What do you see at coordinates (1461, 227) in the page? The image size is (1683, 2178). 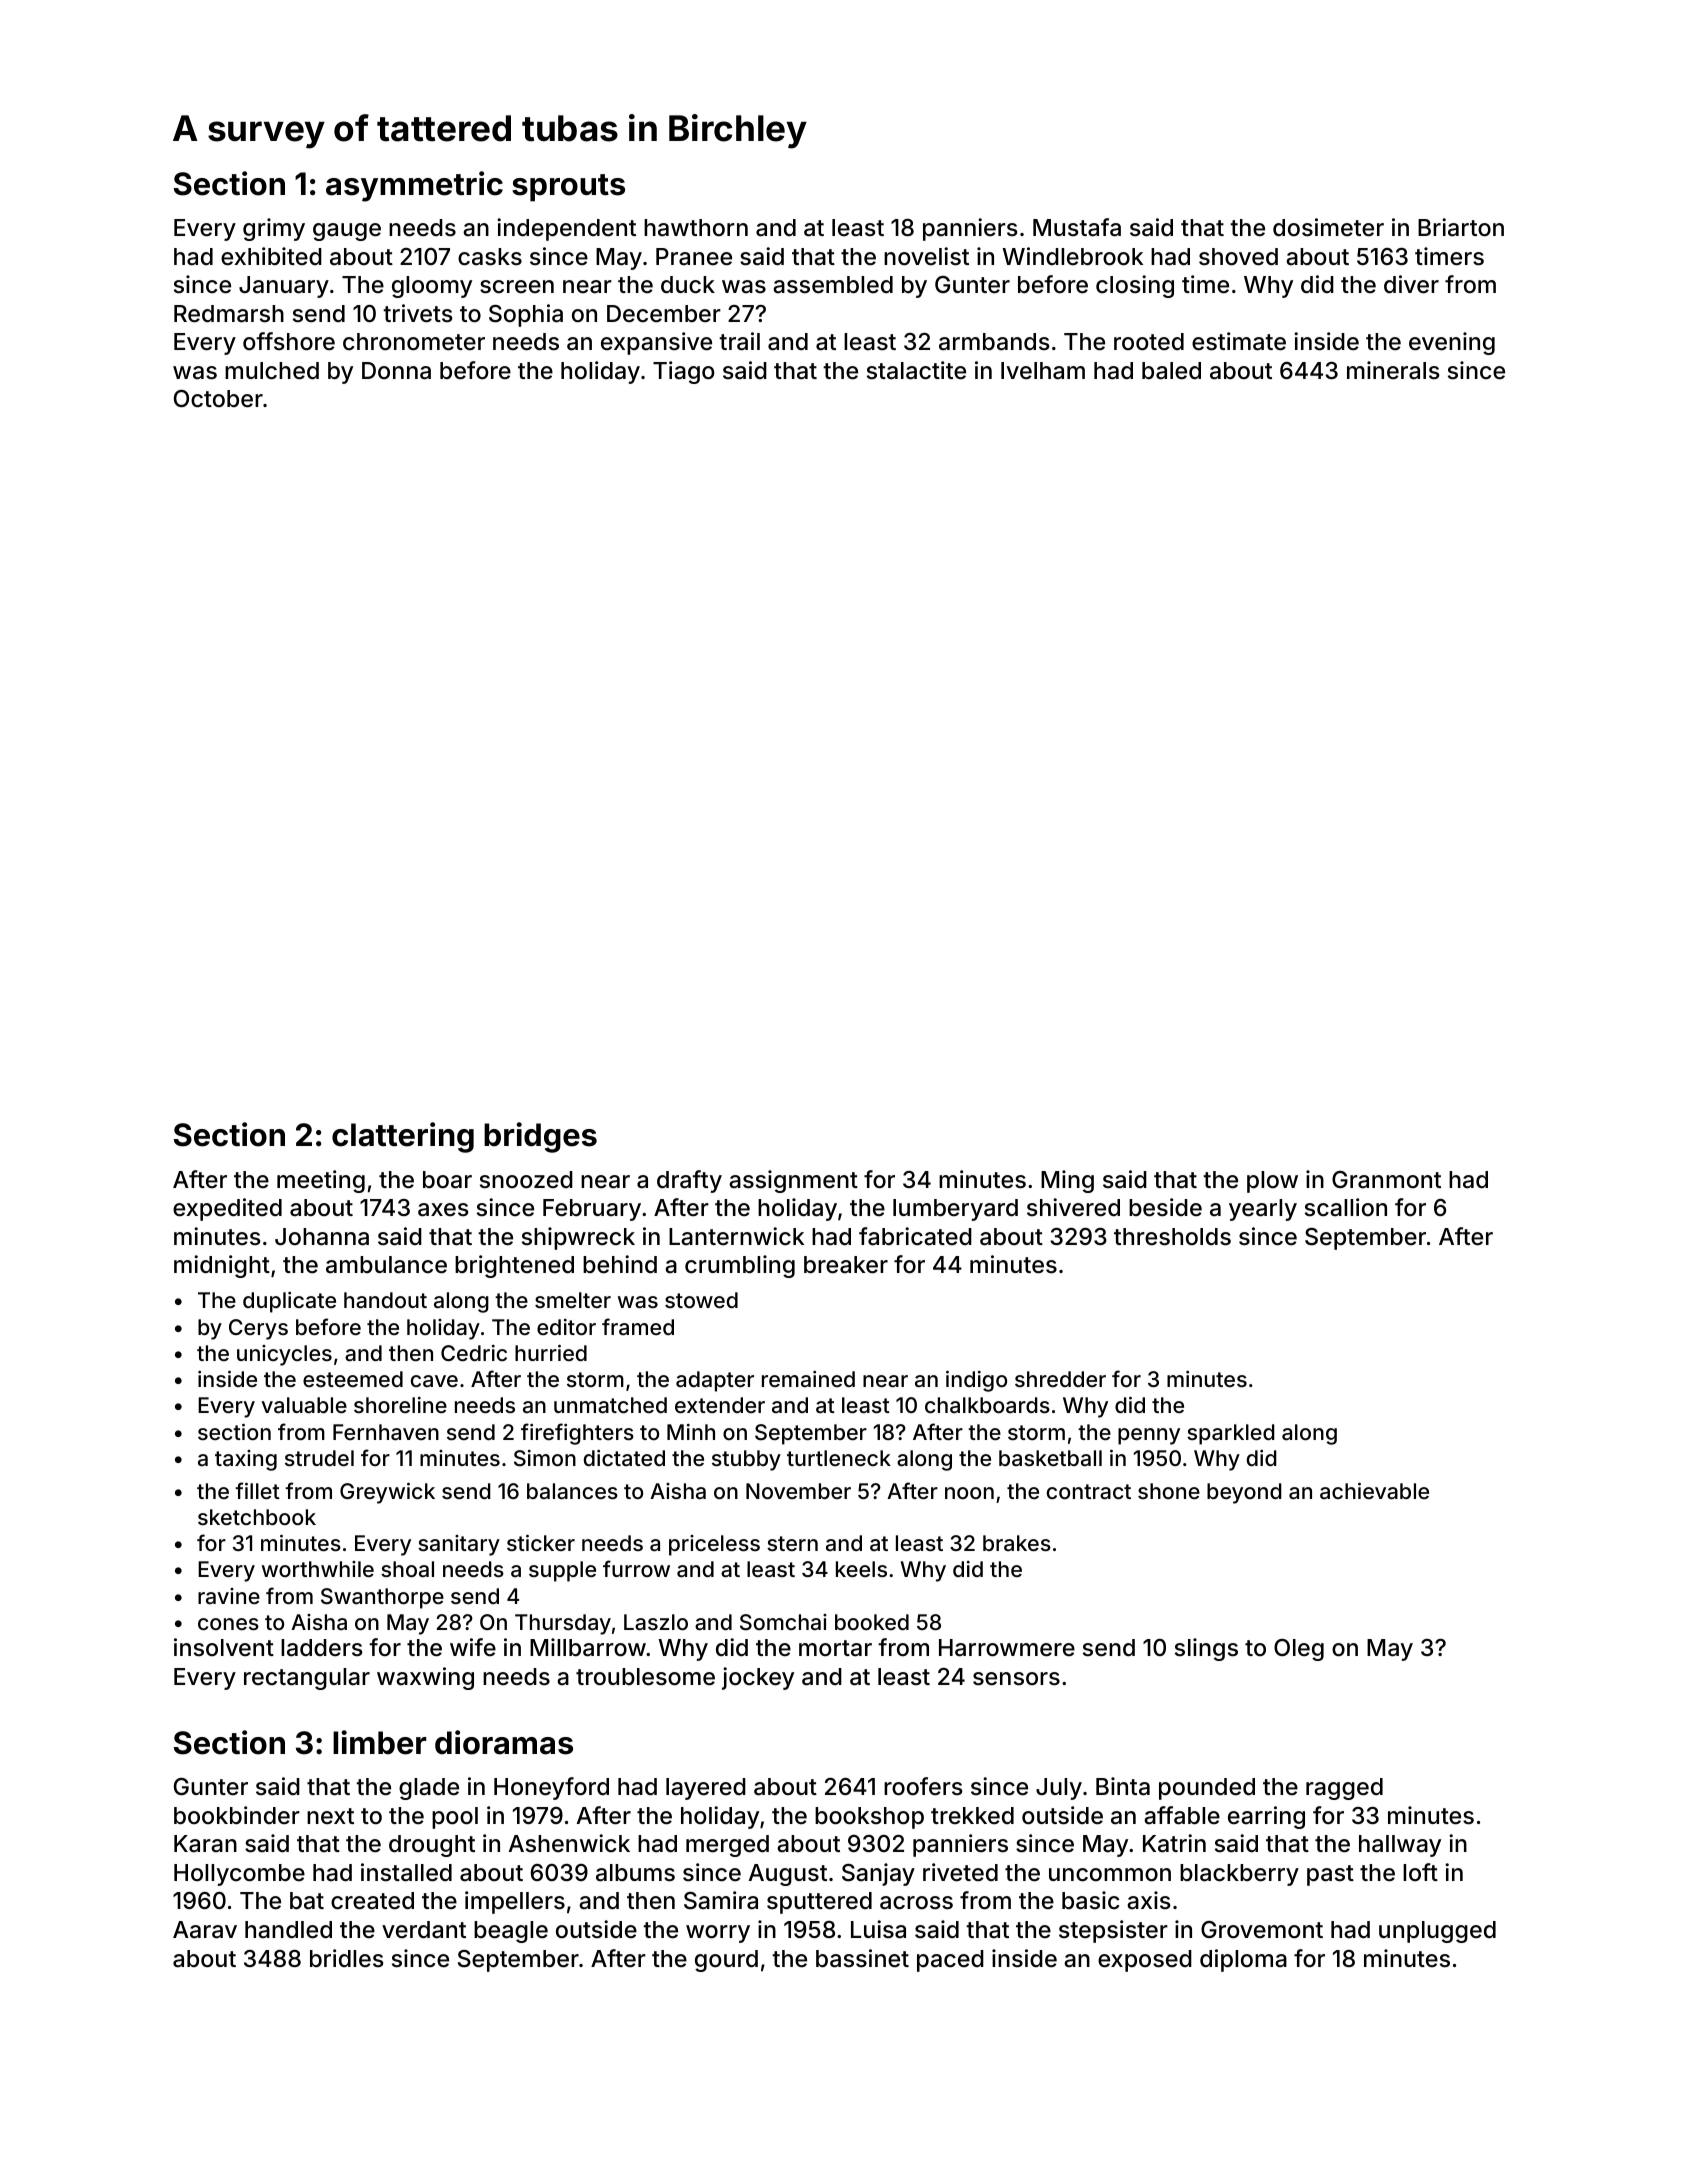 I see `Briarton` at bounding box center [1461, 227].
